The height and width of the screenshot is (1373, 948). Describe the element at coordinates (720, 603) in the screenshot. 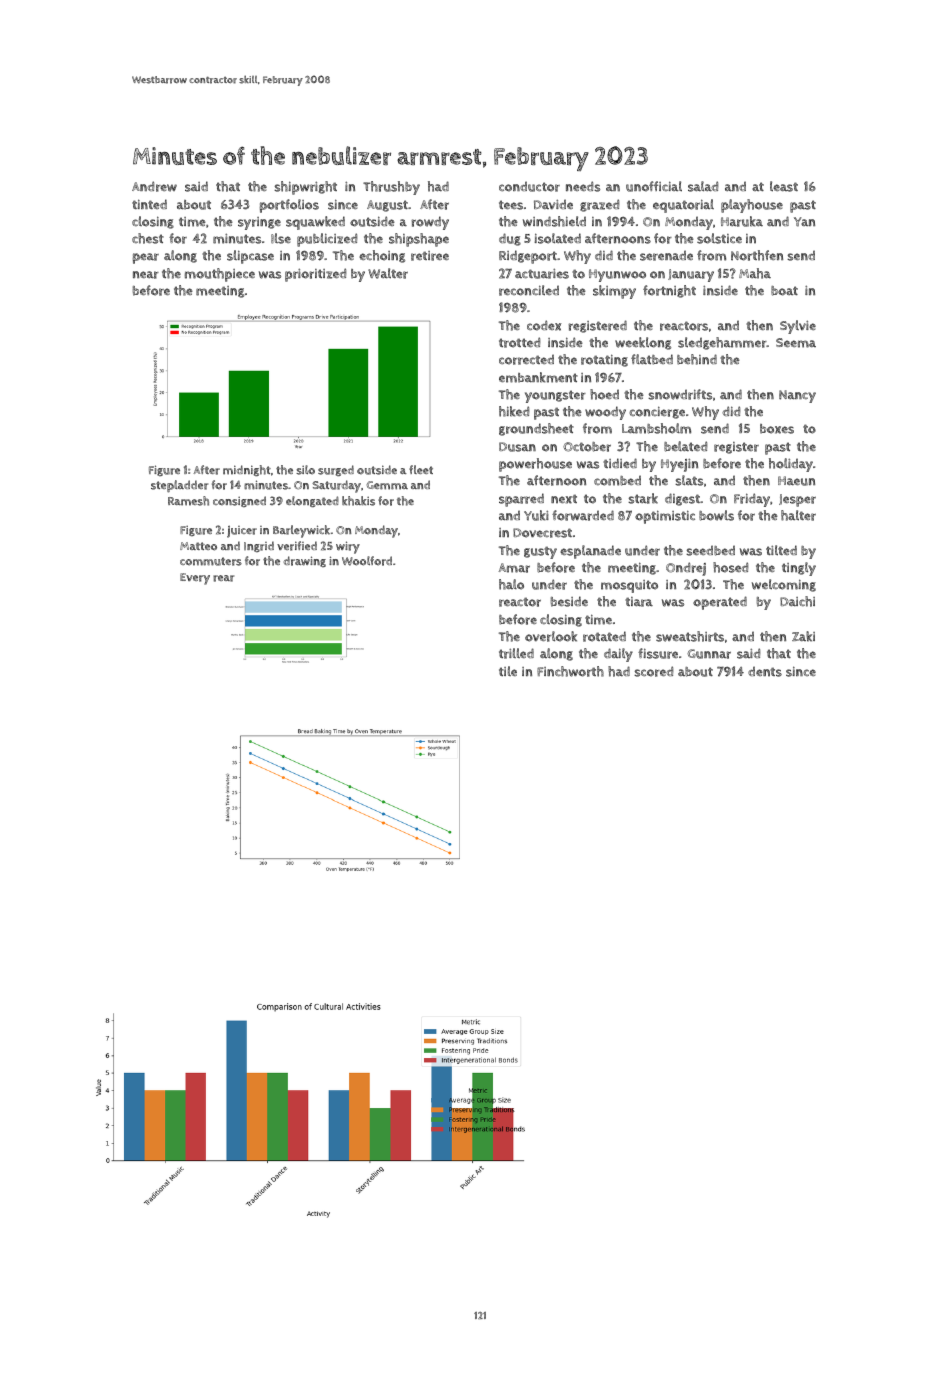

I see `operated` at that location.
